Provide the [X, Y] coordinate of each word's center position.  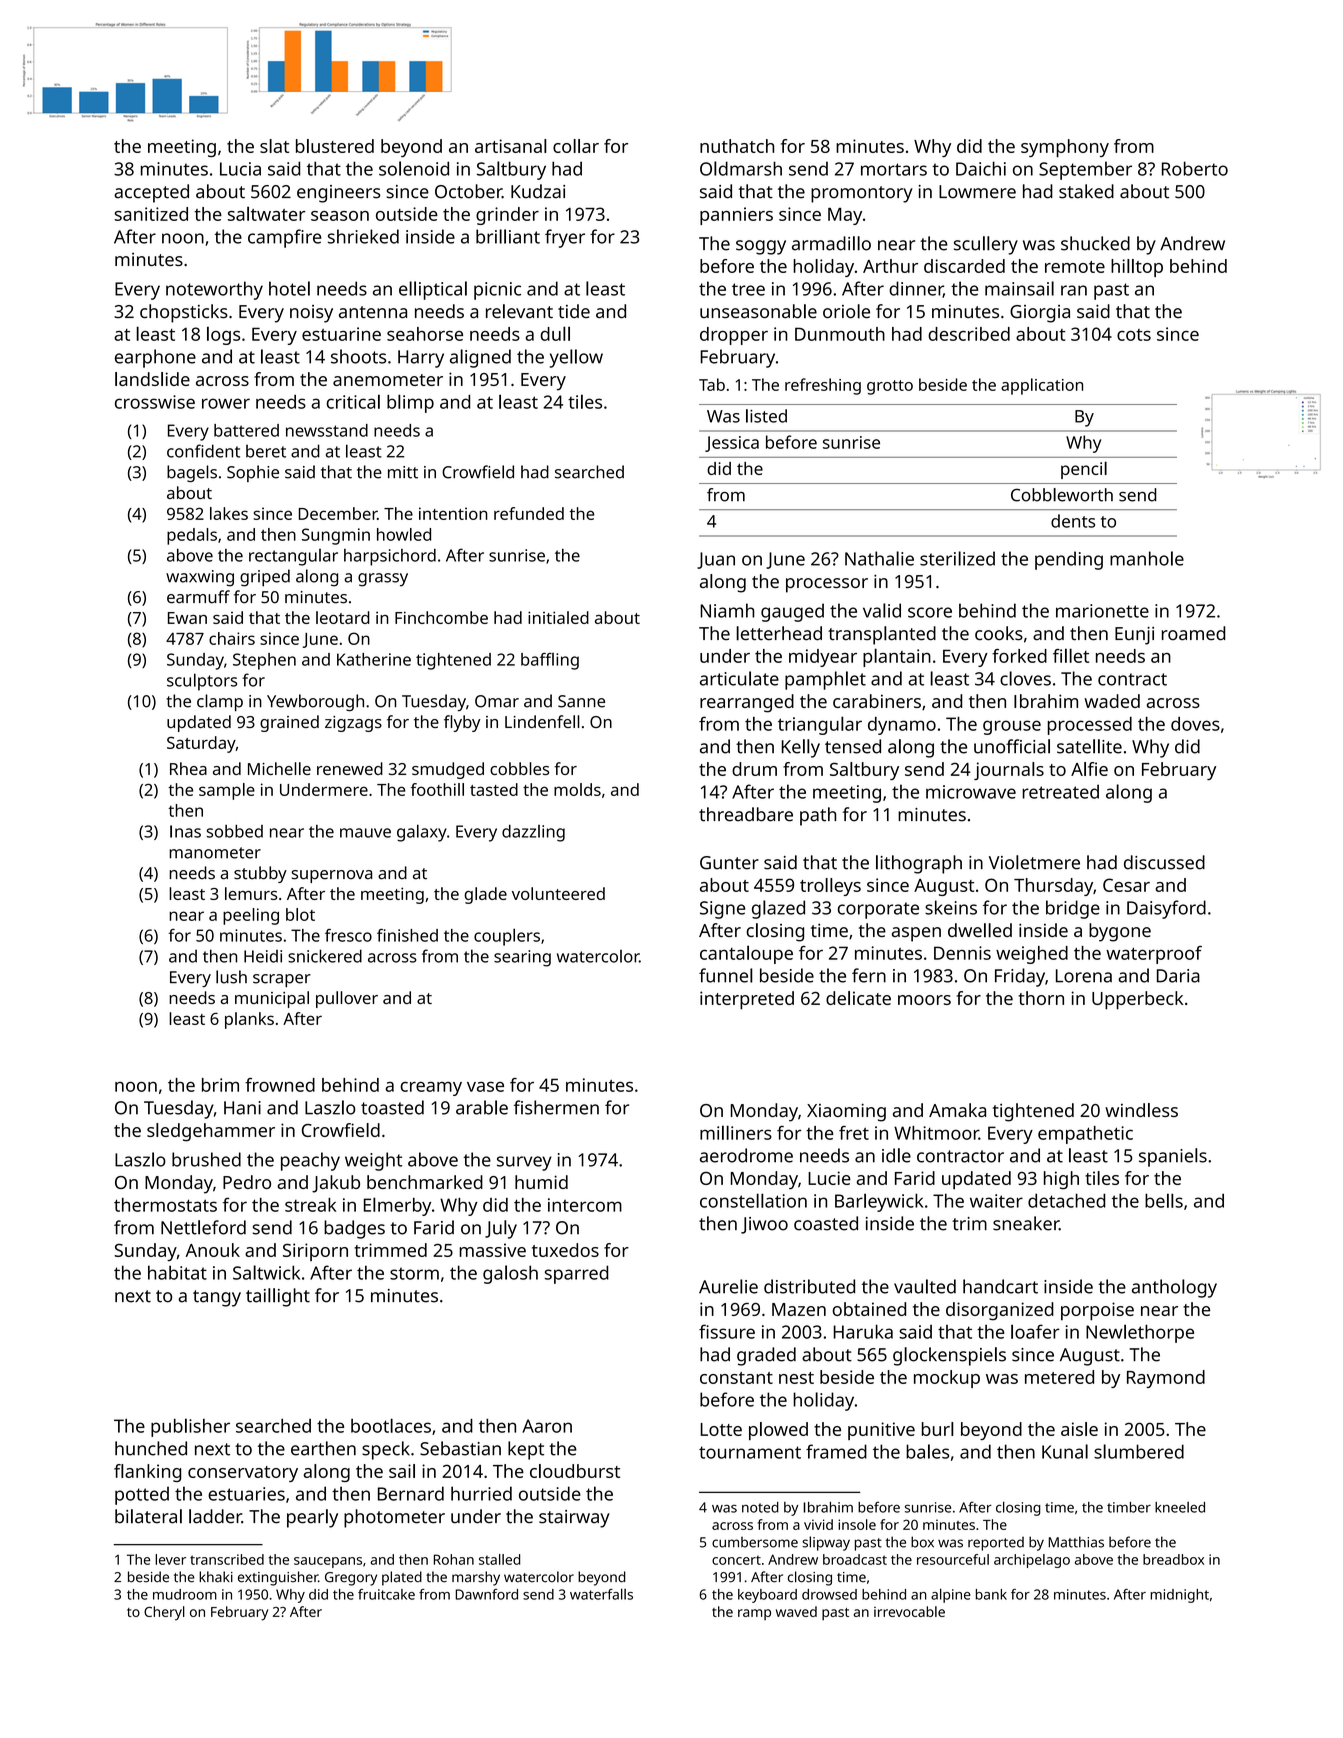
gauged [792, 612]
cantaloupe [746, 954]
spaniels [1173, 1157]
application [1042, 386]
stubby [260, 874]
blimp [410, 403]
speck [386, 1450]
